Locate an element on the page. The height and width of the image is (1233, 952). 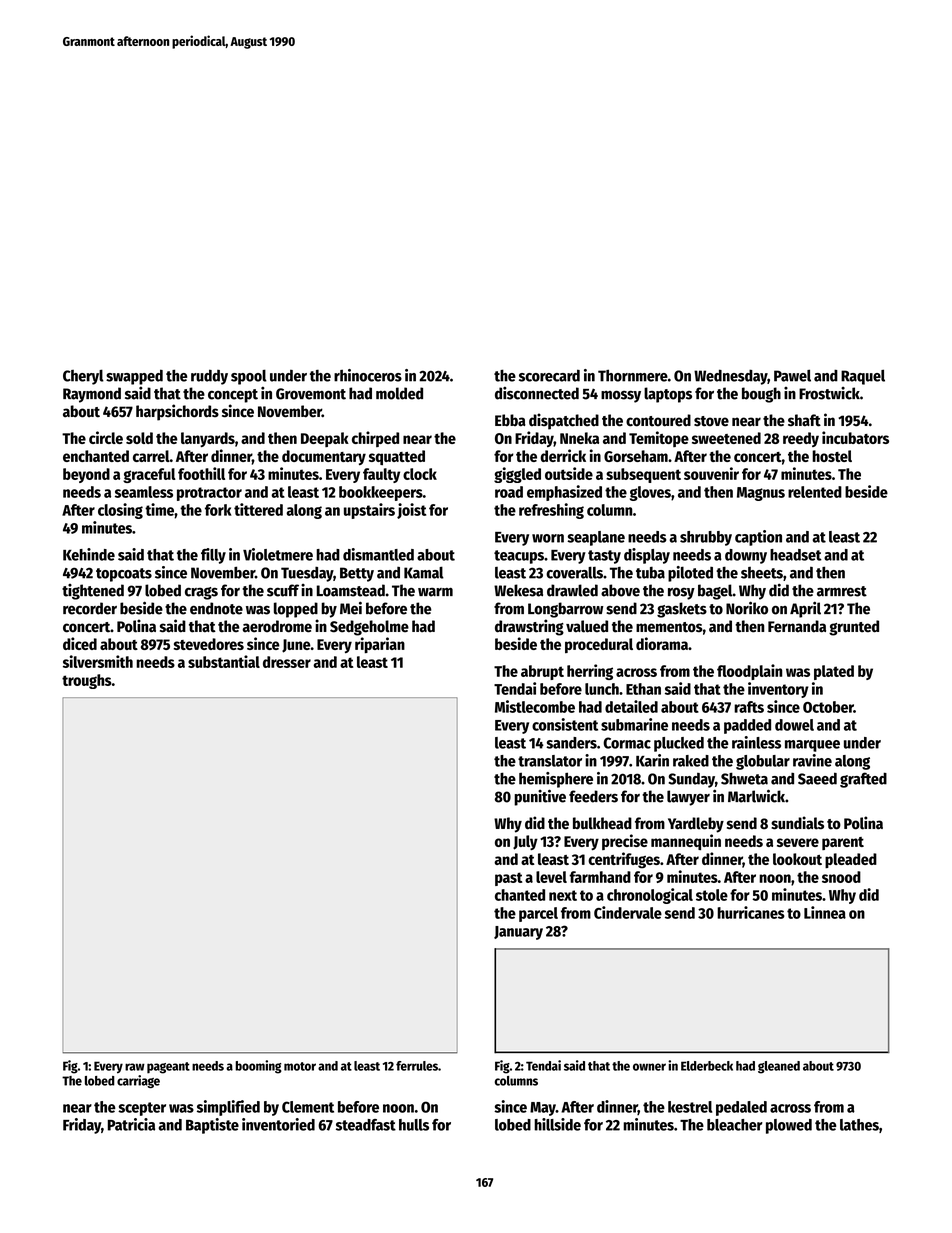
bulkhead is located at coordinates (602, 823).
